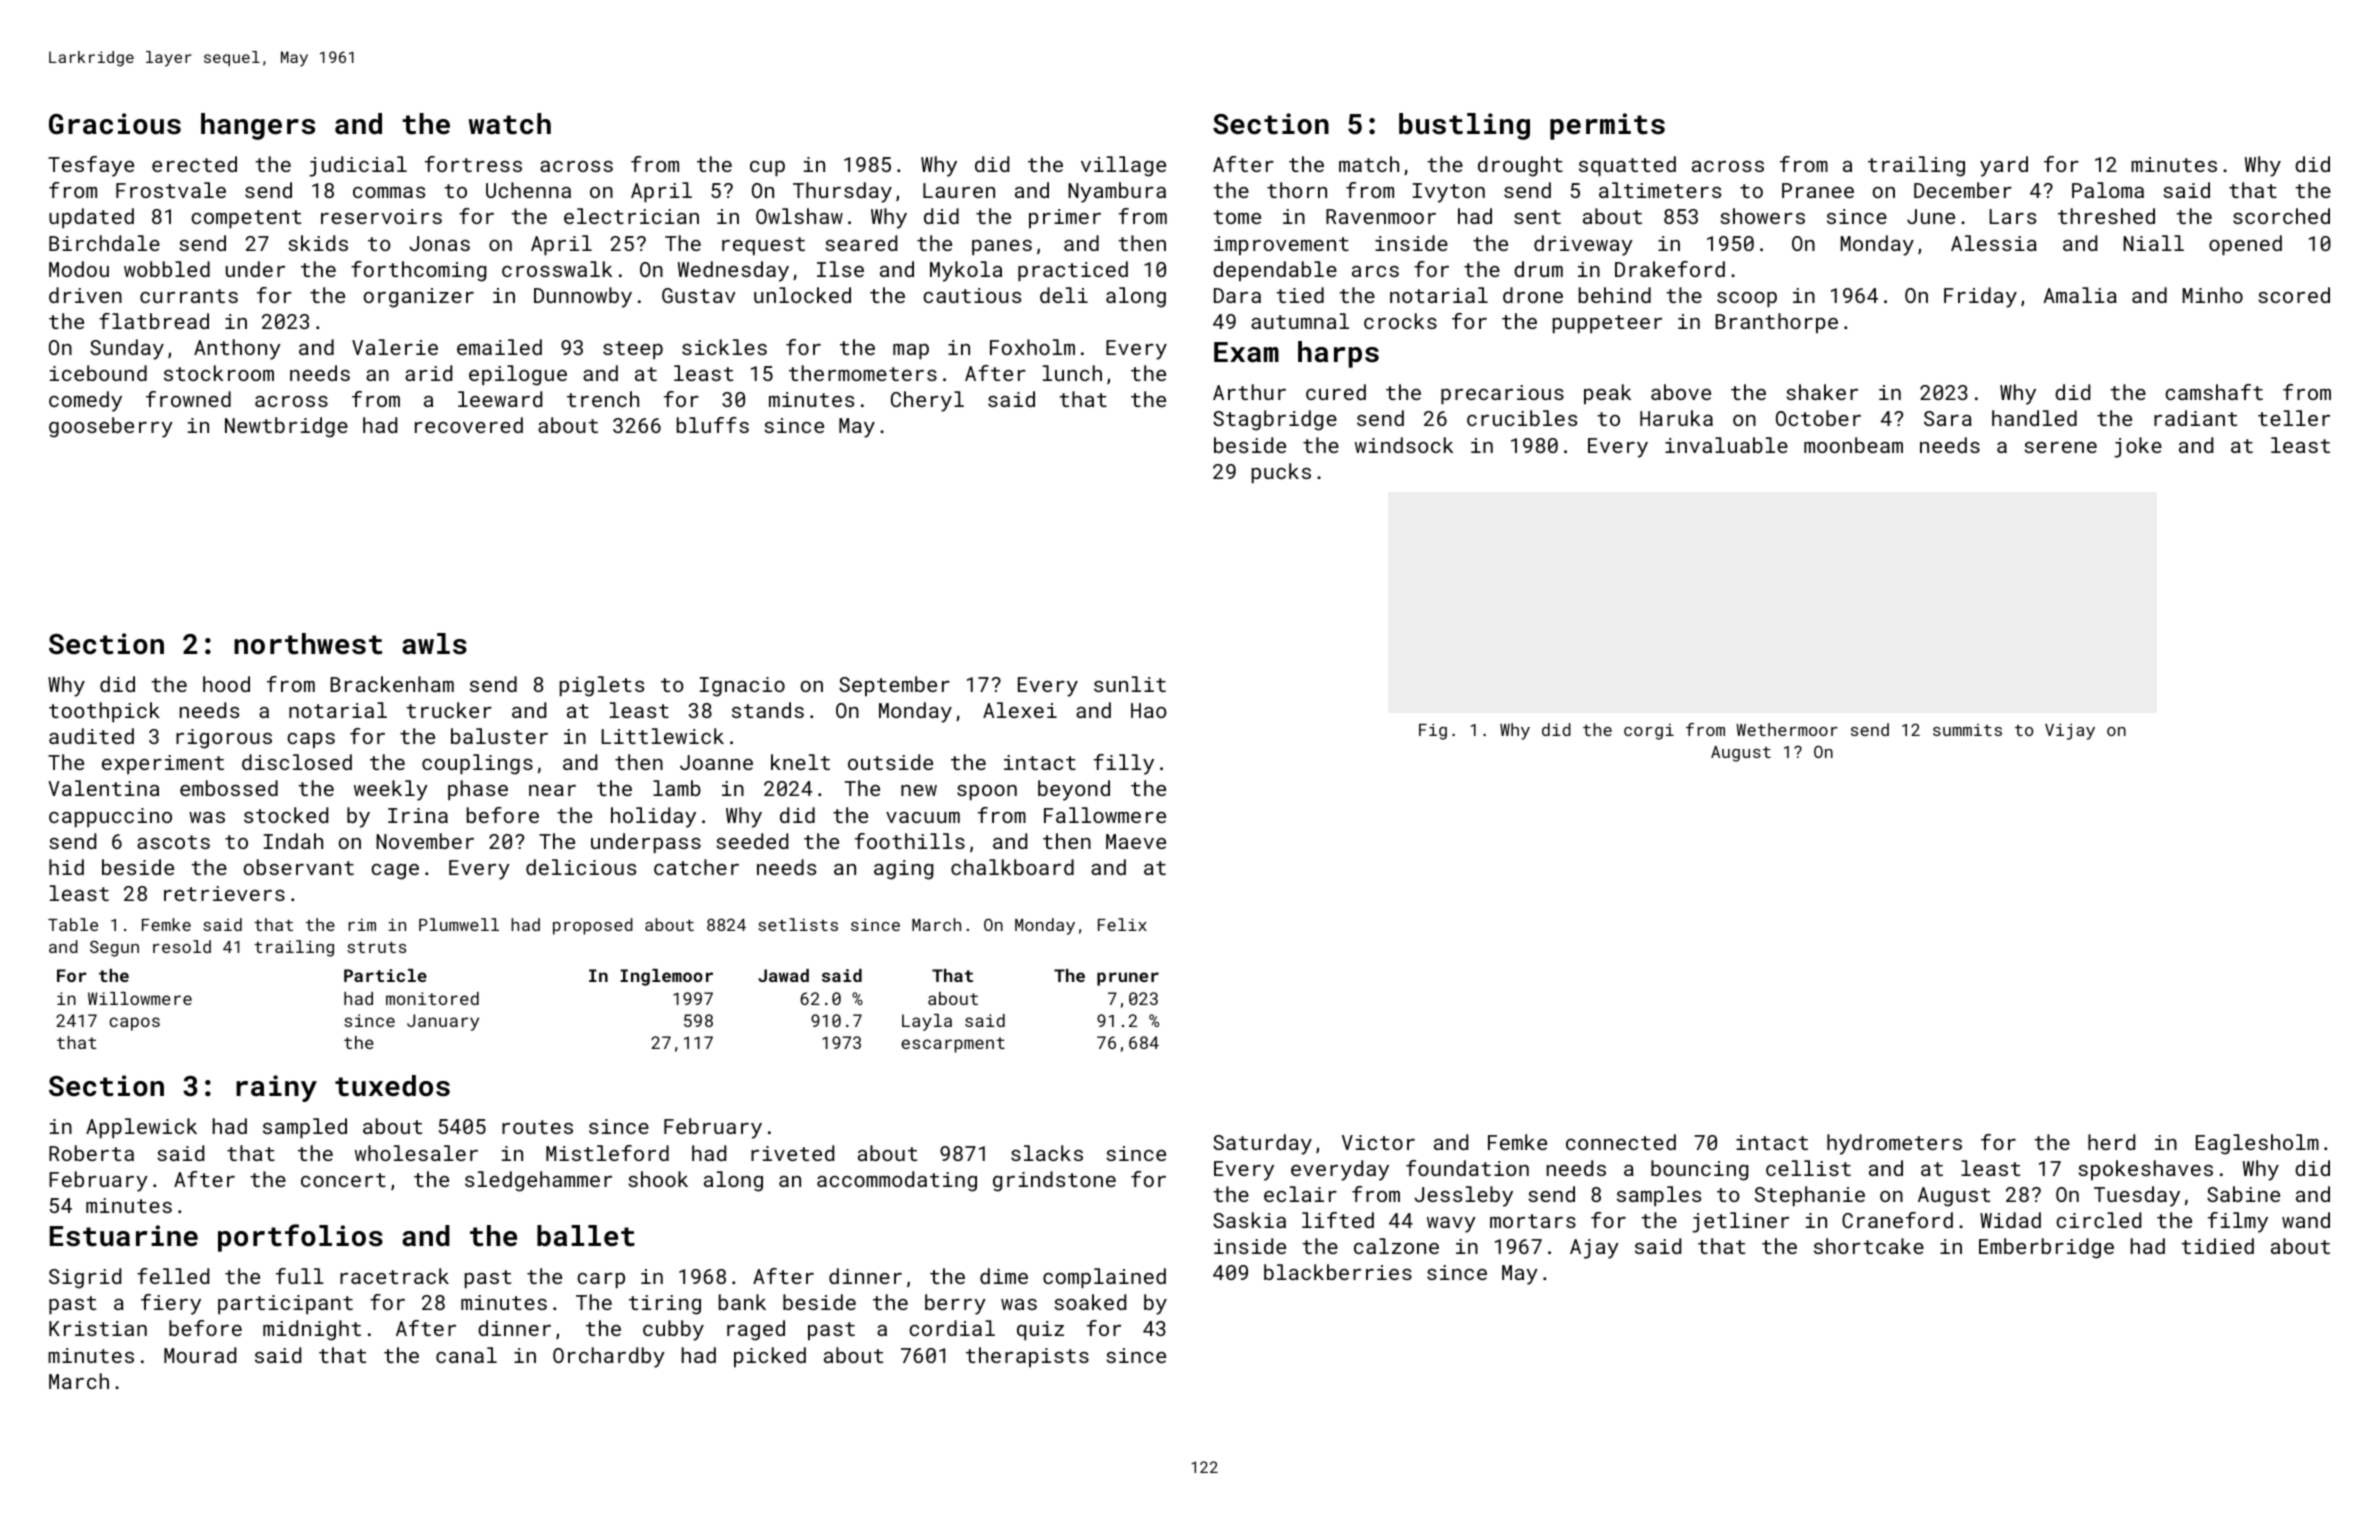 This image has height=1540, width=2380. What do you see at coordinates (1670, 269) in the image?
I see `Drakeford` at bounding box center [1670, 269].
